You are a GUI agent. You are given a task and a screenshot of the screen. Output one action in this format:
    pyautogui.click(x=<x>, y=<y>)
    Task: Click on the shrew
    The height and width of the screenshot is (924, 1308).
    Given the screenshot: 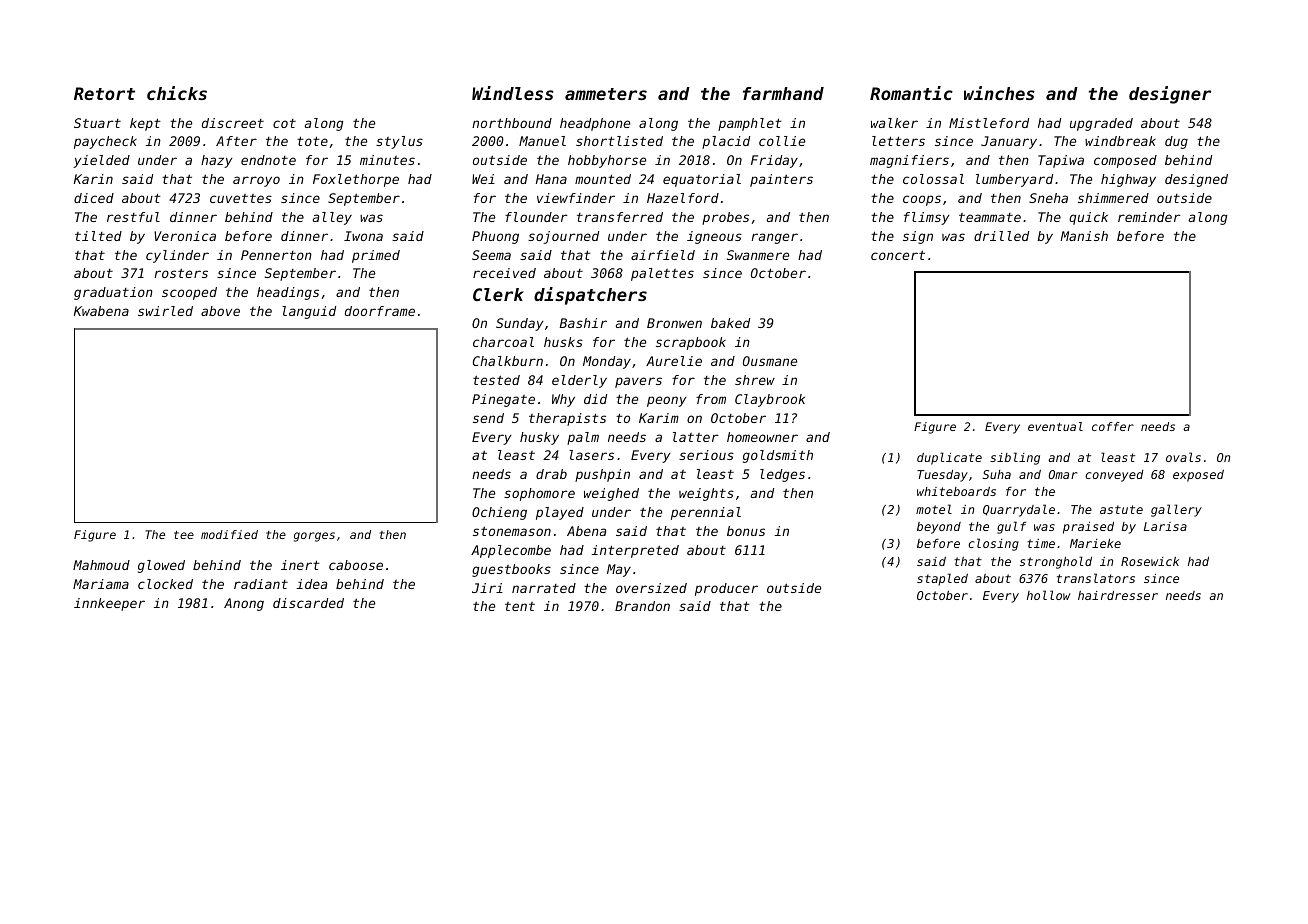 What is the action you would take?
    pyautogui.click(x=755, y=380)
